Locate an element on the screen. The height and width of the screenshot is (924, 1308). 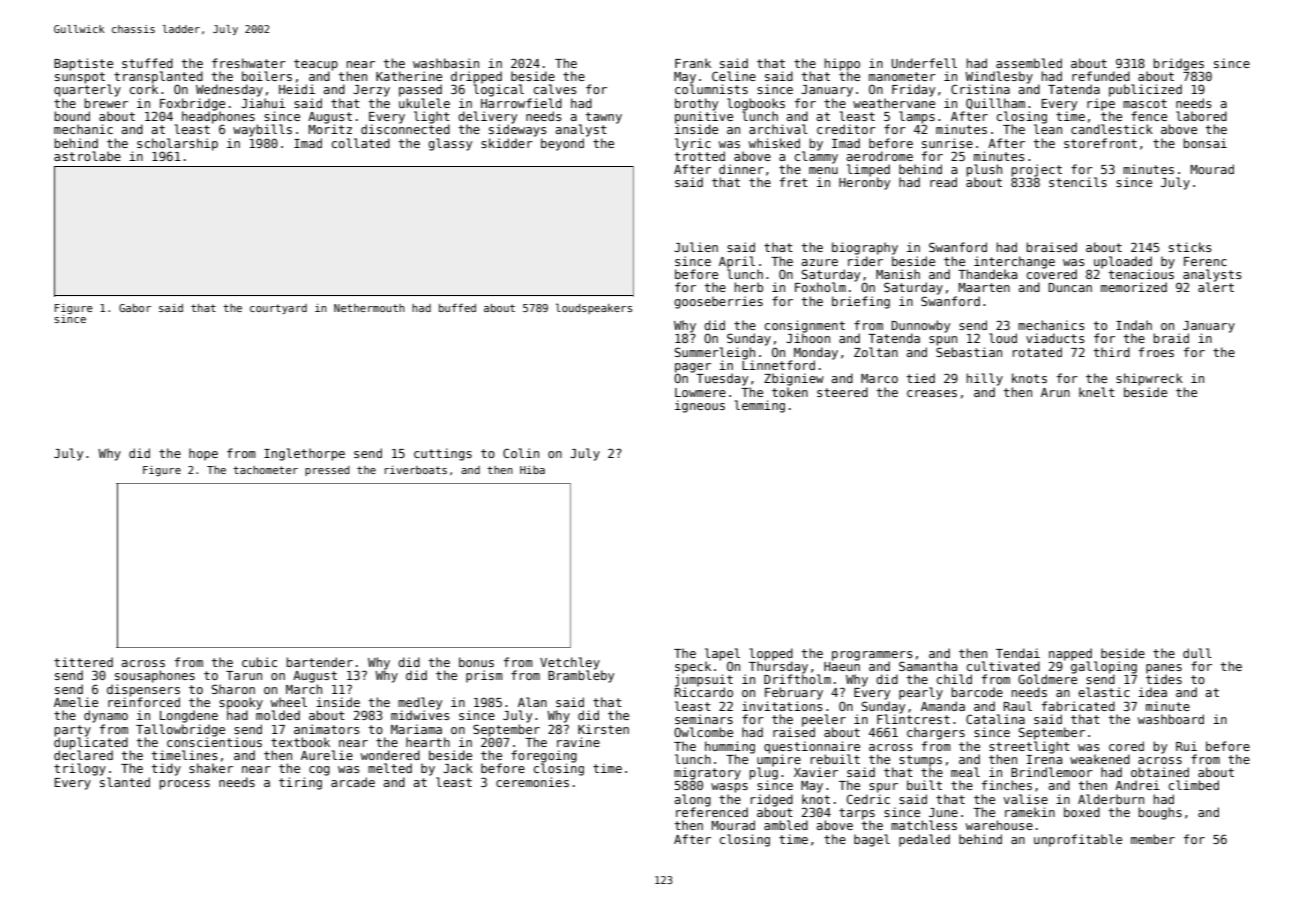
bridges is located at coordinates (1178, 64).
